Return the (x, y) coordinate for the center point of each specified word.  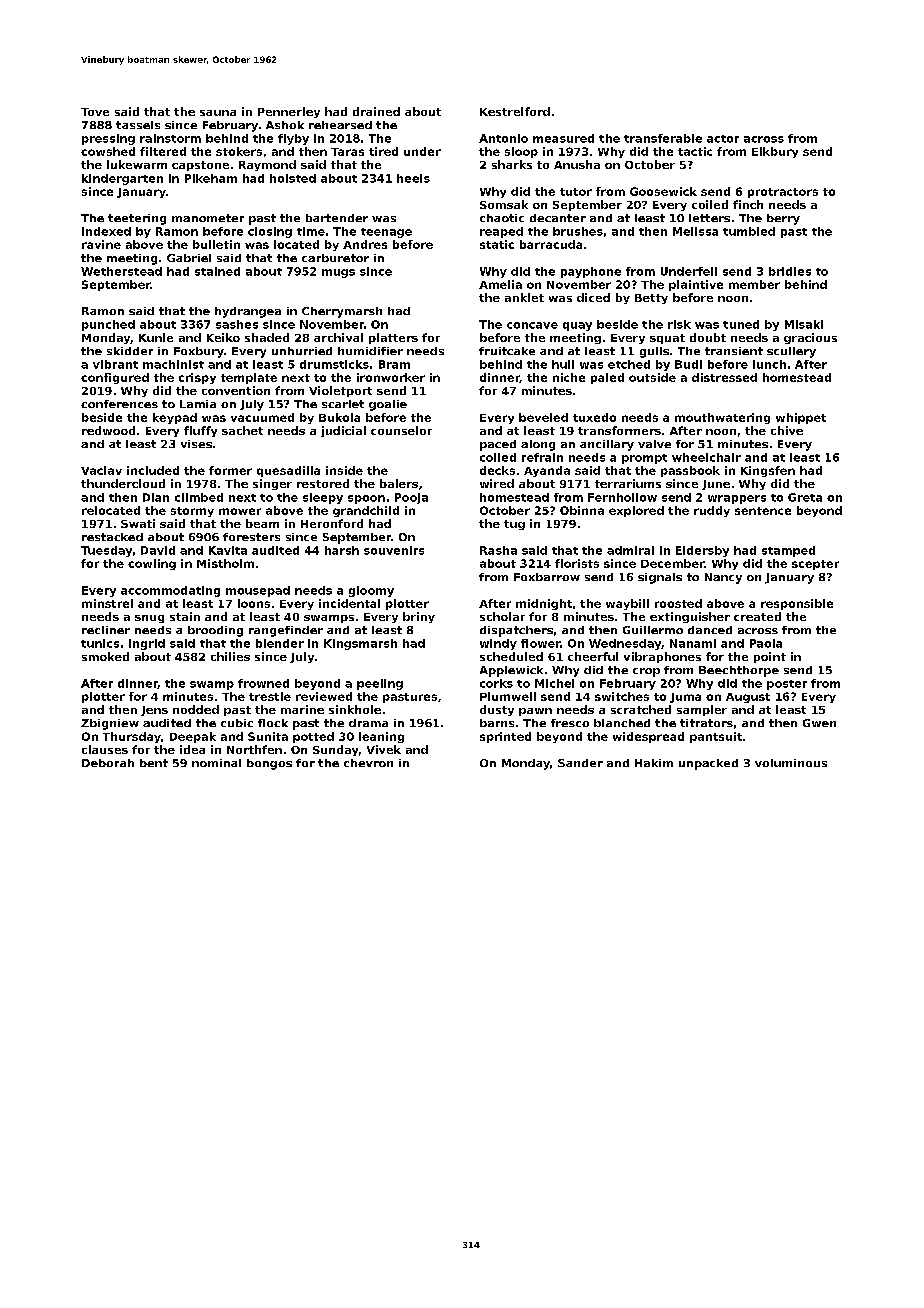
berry (783, 219)
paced (498, 445)
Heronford (332, 523)
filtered (163, 151)
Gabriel (189, 258)
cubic (237, 723)
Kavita (228, 550)
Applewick (511, 671)
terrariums (628, 483)
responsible (797, 604)
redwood (108, 430)
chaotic (502, 218)
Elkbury (775, 152)
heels (413, 178)
